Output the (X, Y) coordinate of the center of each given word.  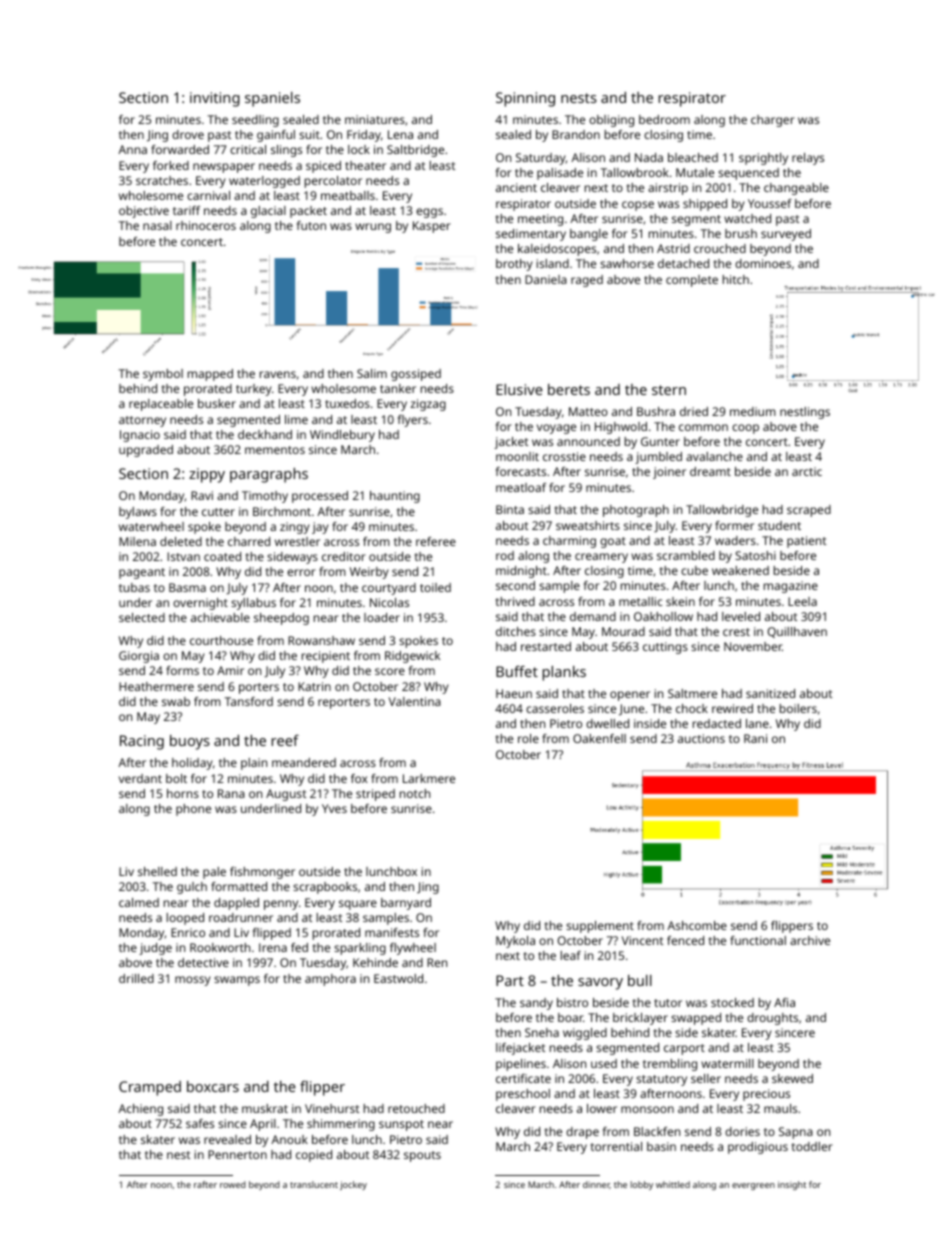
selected (142, 617)
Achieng (140, 1110)
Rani (755, 738)
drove (188, 134)
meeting (540, 220)
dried (694, 411)
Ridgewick (412, 657)
